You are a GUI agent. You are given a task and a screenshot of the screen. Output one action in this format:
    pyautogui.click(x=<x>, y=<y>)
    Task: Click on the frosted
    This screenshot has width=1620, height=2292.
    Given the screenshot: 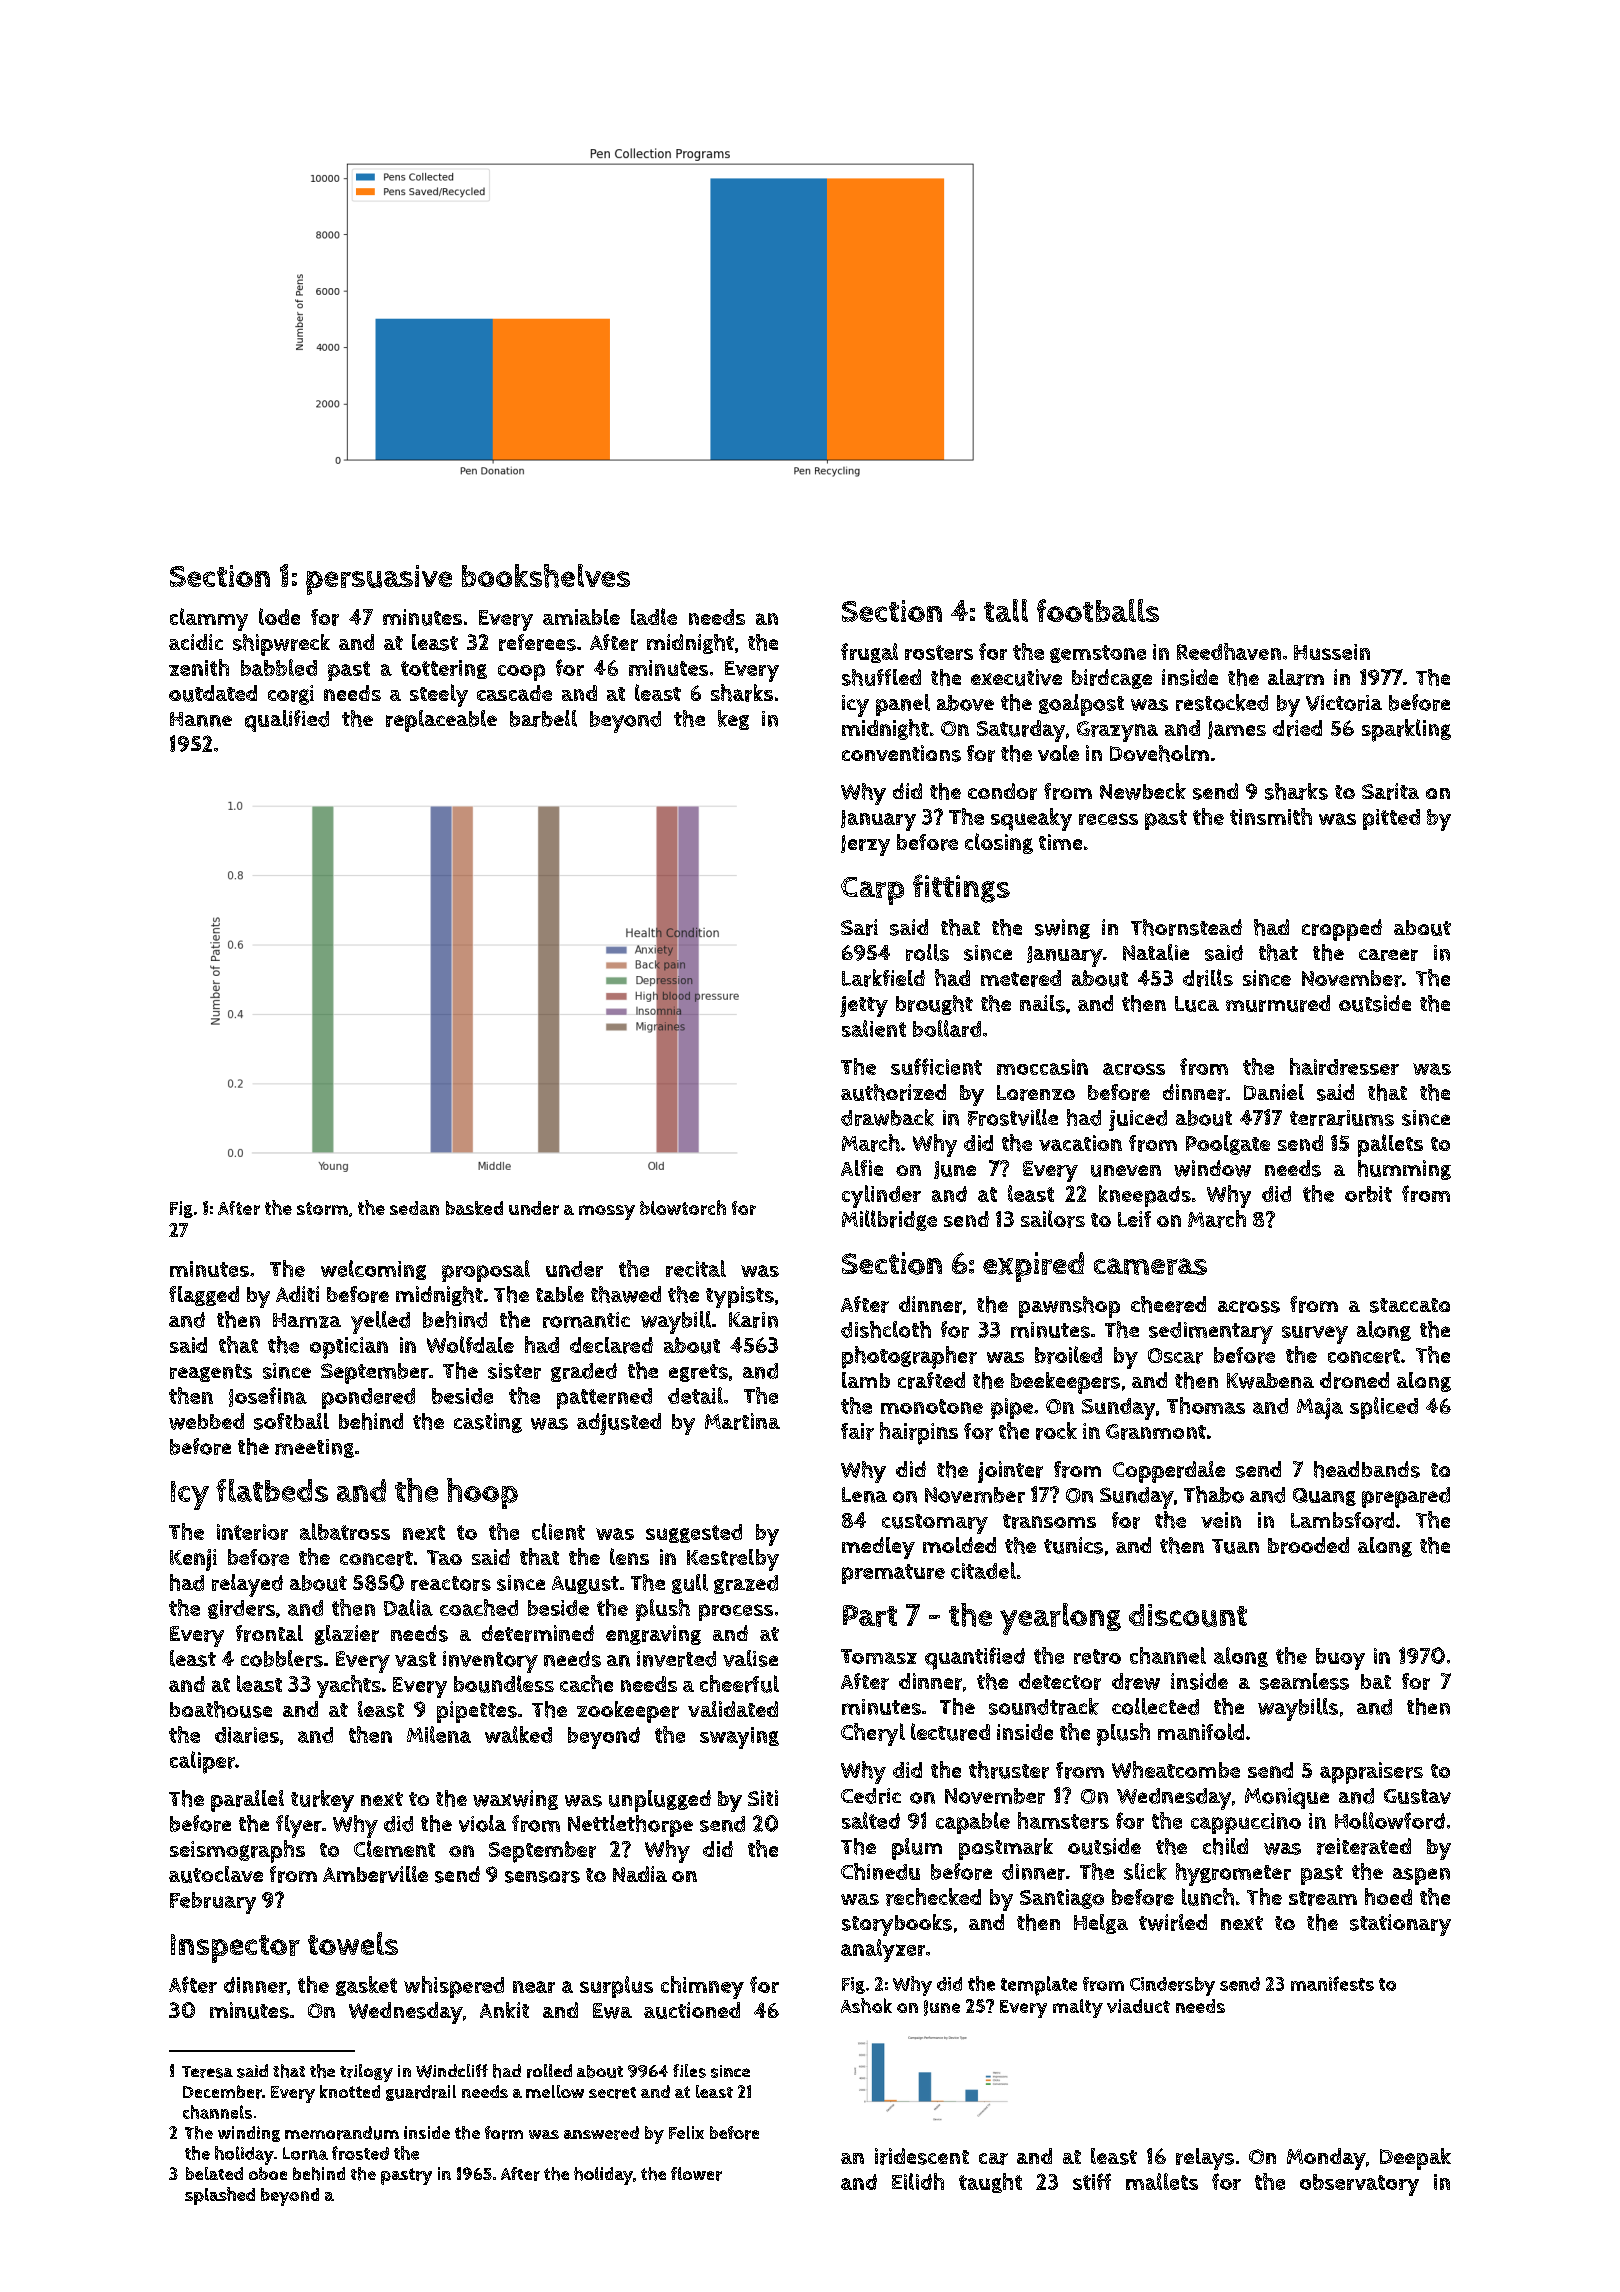 What is the action you would take?
    pyautogui.click(x=360, y=2153)
